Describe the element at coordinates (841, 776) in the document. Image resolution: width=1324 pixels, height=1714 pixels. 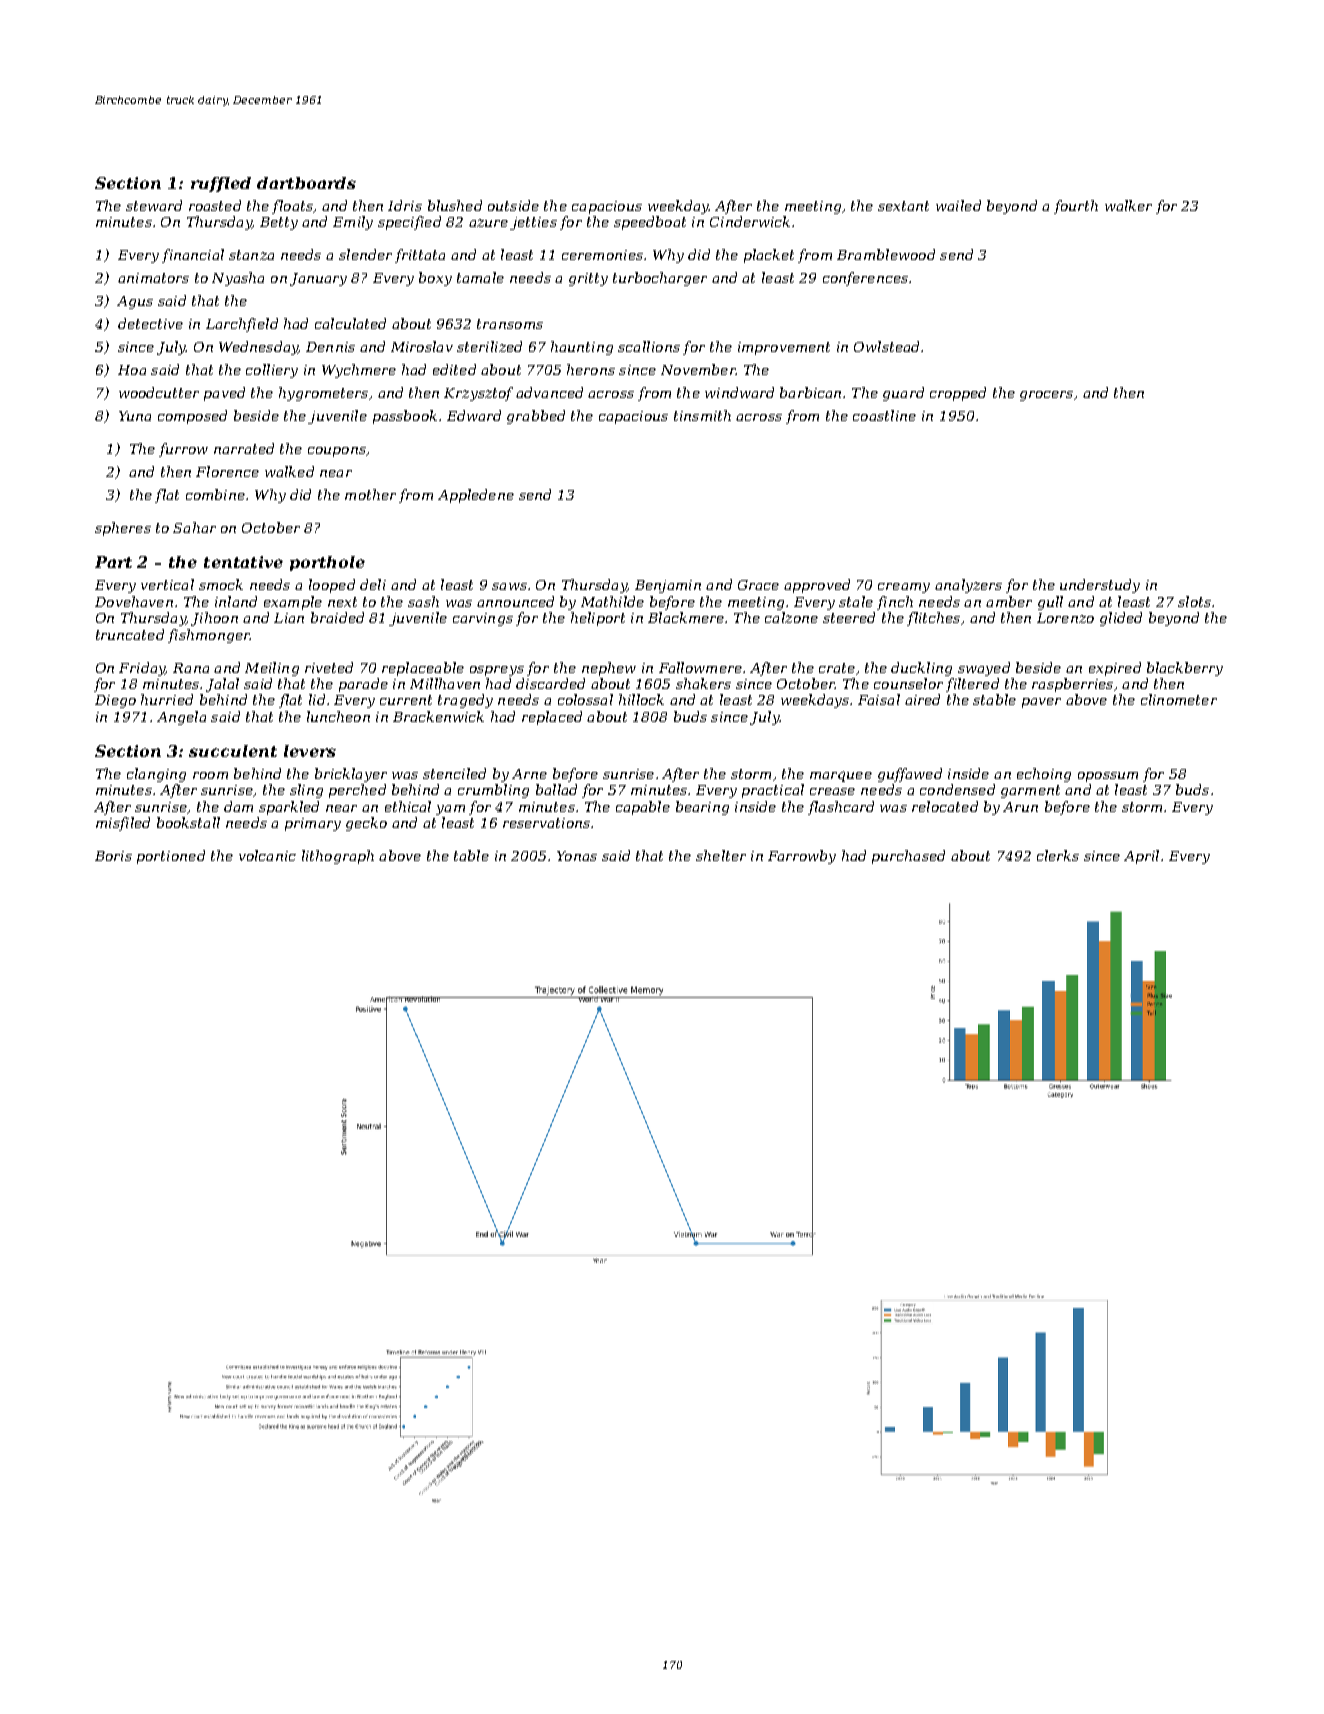
I see `marquee` at that location.
